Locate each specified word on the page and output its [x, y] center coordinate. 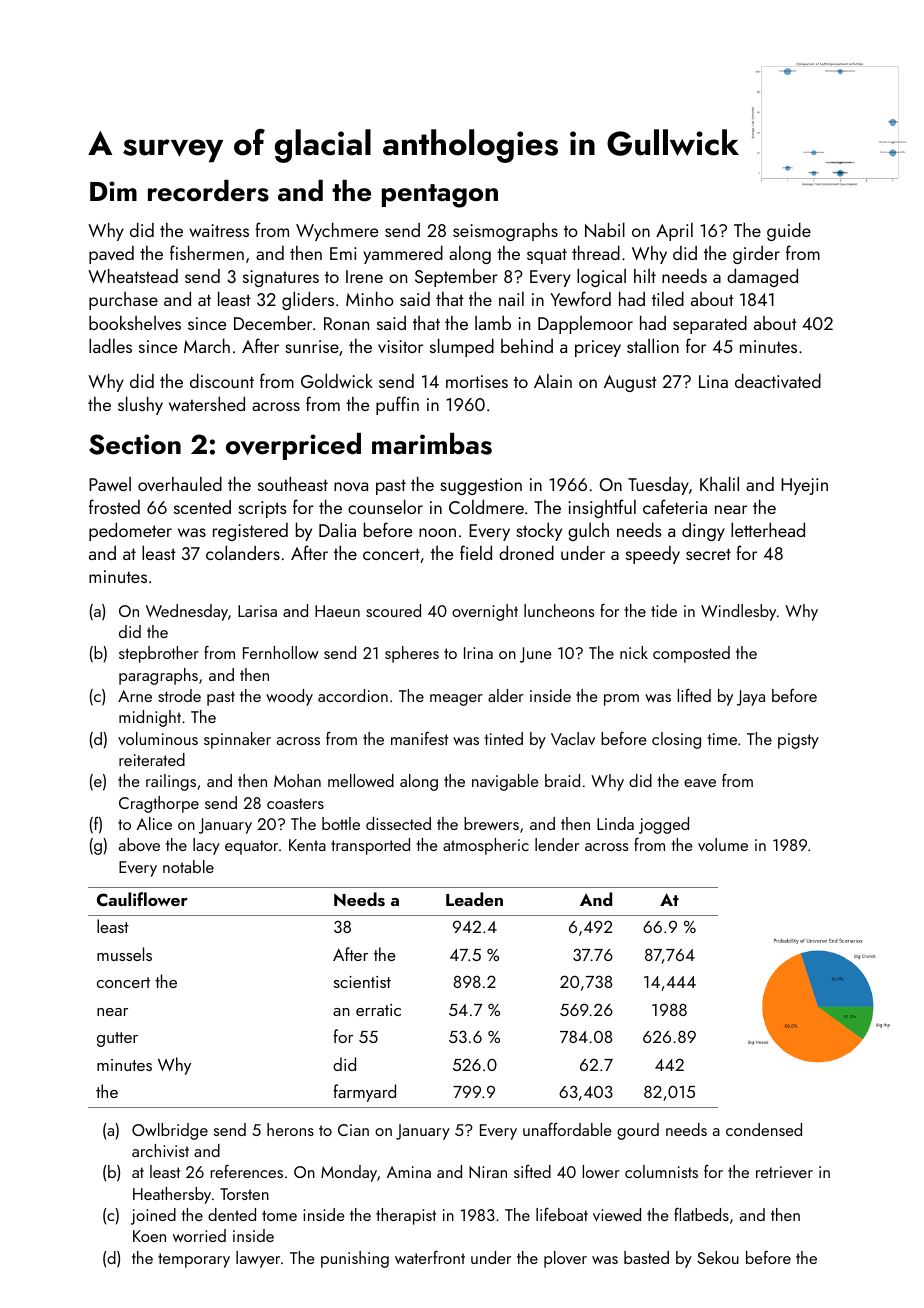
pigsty [798, 741]
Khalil [719, 483]
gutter [117, 1039]
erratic [378, 1010]
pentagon [440, 196]
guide [789, 231]
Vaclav [573, 738]
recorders [208, 191]
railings [171, 782]
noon [437, 532]
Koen [149, 1236]
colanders [243, 552]
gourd [638, 1131]
